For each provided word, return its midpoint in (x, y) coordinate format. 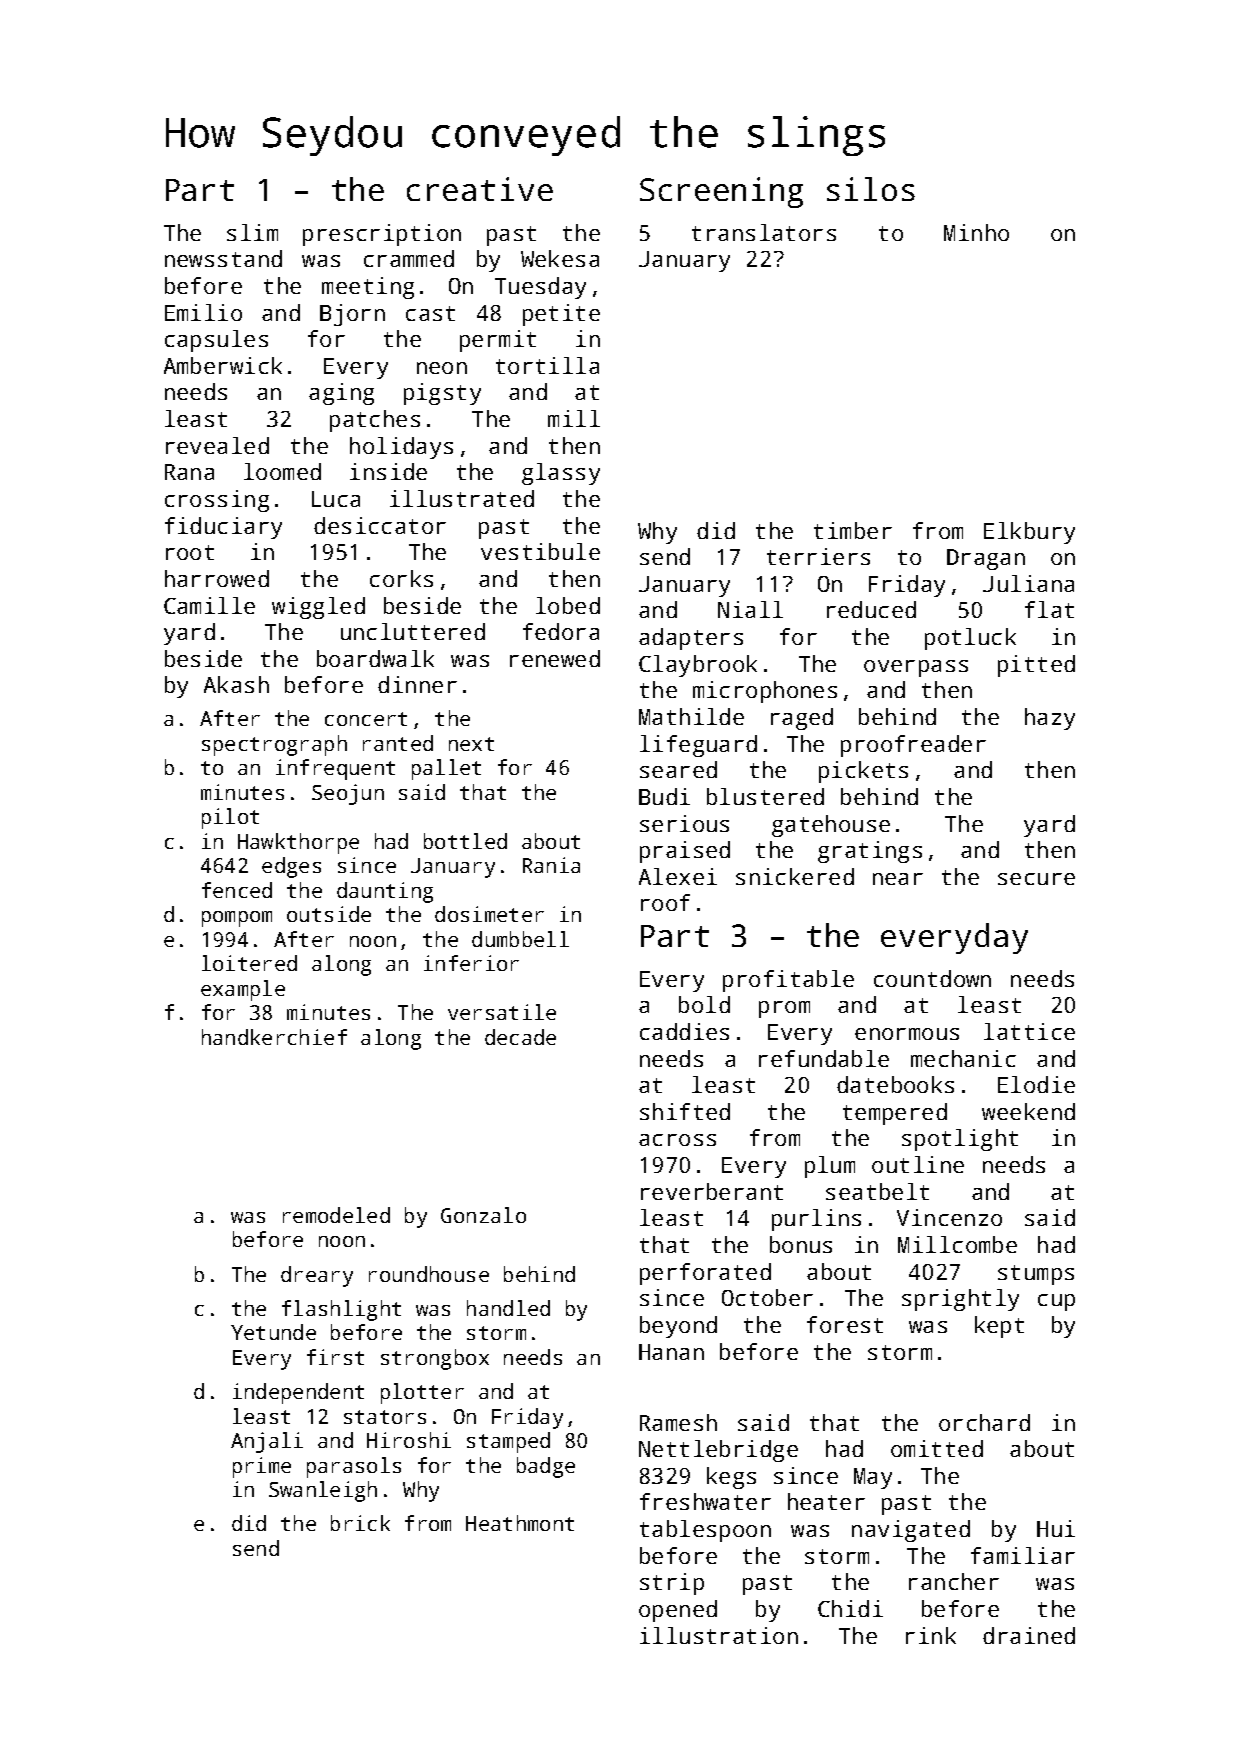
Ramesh (678, 1422)
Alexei (678, 876)
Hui (1056, 1528)
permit (498, 341)
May (873, 1478)
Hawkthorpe (298, 843)
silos (871, 189)
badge (546, 1467)
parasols (354, 1467)
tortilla (547, 365)
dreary (317, 1276)
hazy (1050, 719)
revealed (217, 445)
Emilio (203, 312)
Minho (976, 232)
